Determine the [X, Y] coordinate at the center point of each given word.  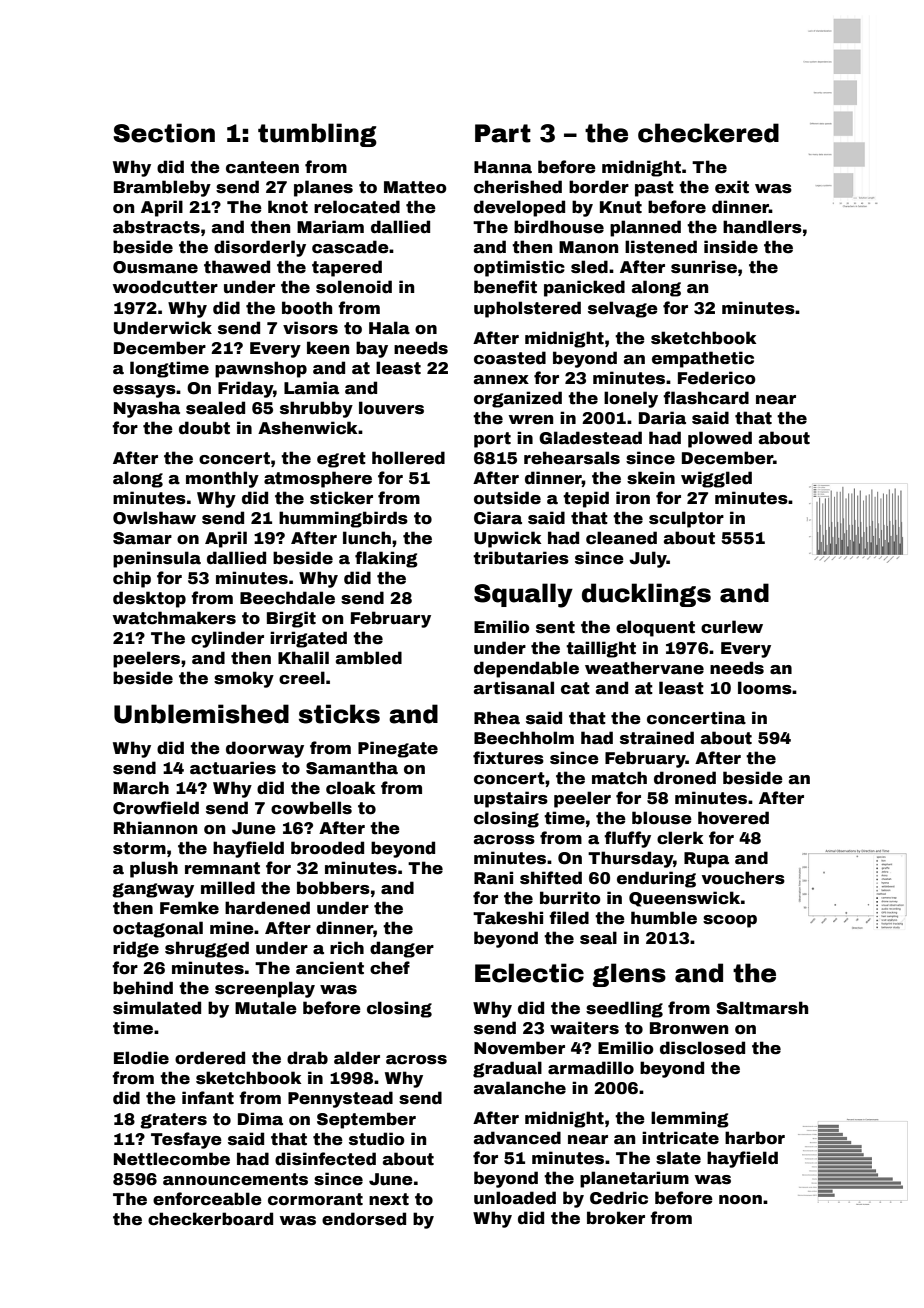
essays [144, 391]
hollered [408, 458]
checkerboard [210, 1219]
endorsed [364, 1219]
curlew [732, 627]
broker [616, 1218]
